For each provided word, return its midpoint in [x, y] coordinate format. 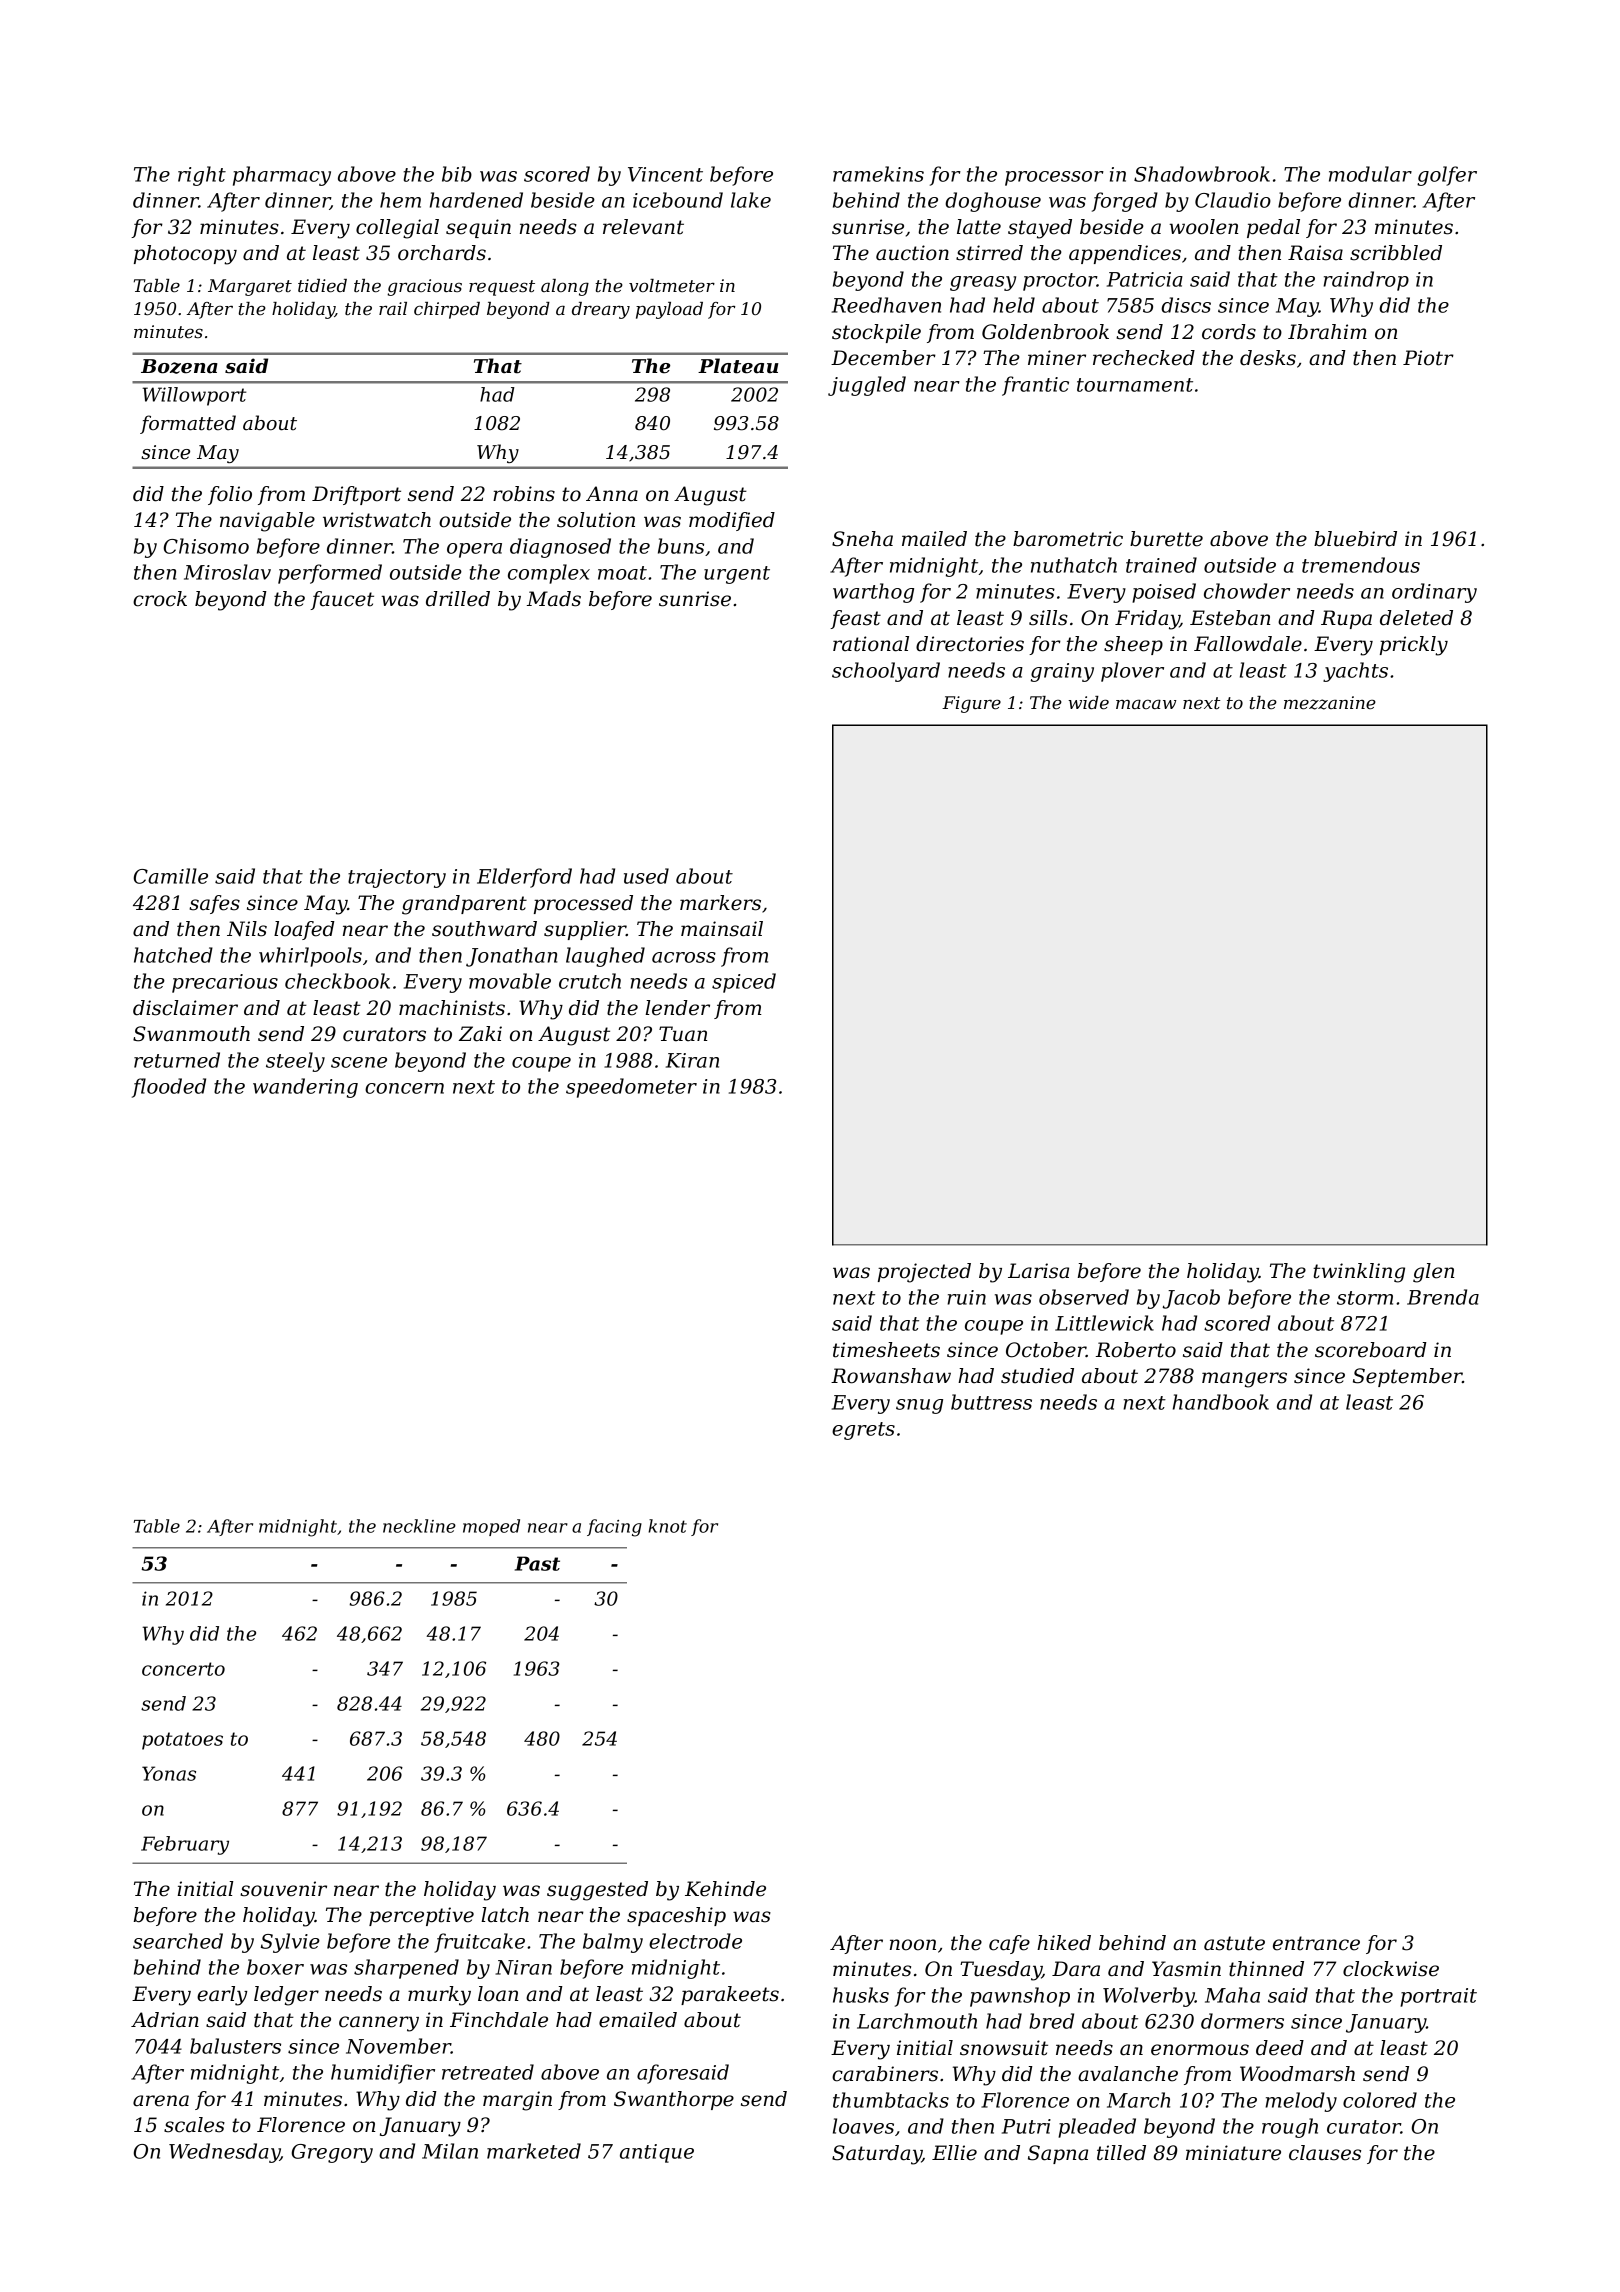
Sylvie [290, 1943]
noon [913, 1945]
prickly [1414, 646]
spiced [744, 983]
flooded [169, 1088]
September [1407, 1377]
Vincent [665, 174]
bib [457, 174]
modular [1370, 174]
